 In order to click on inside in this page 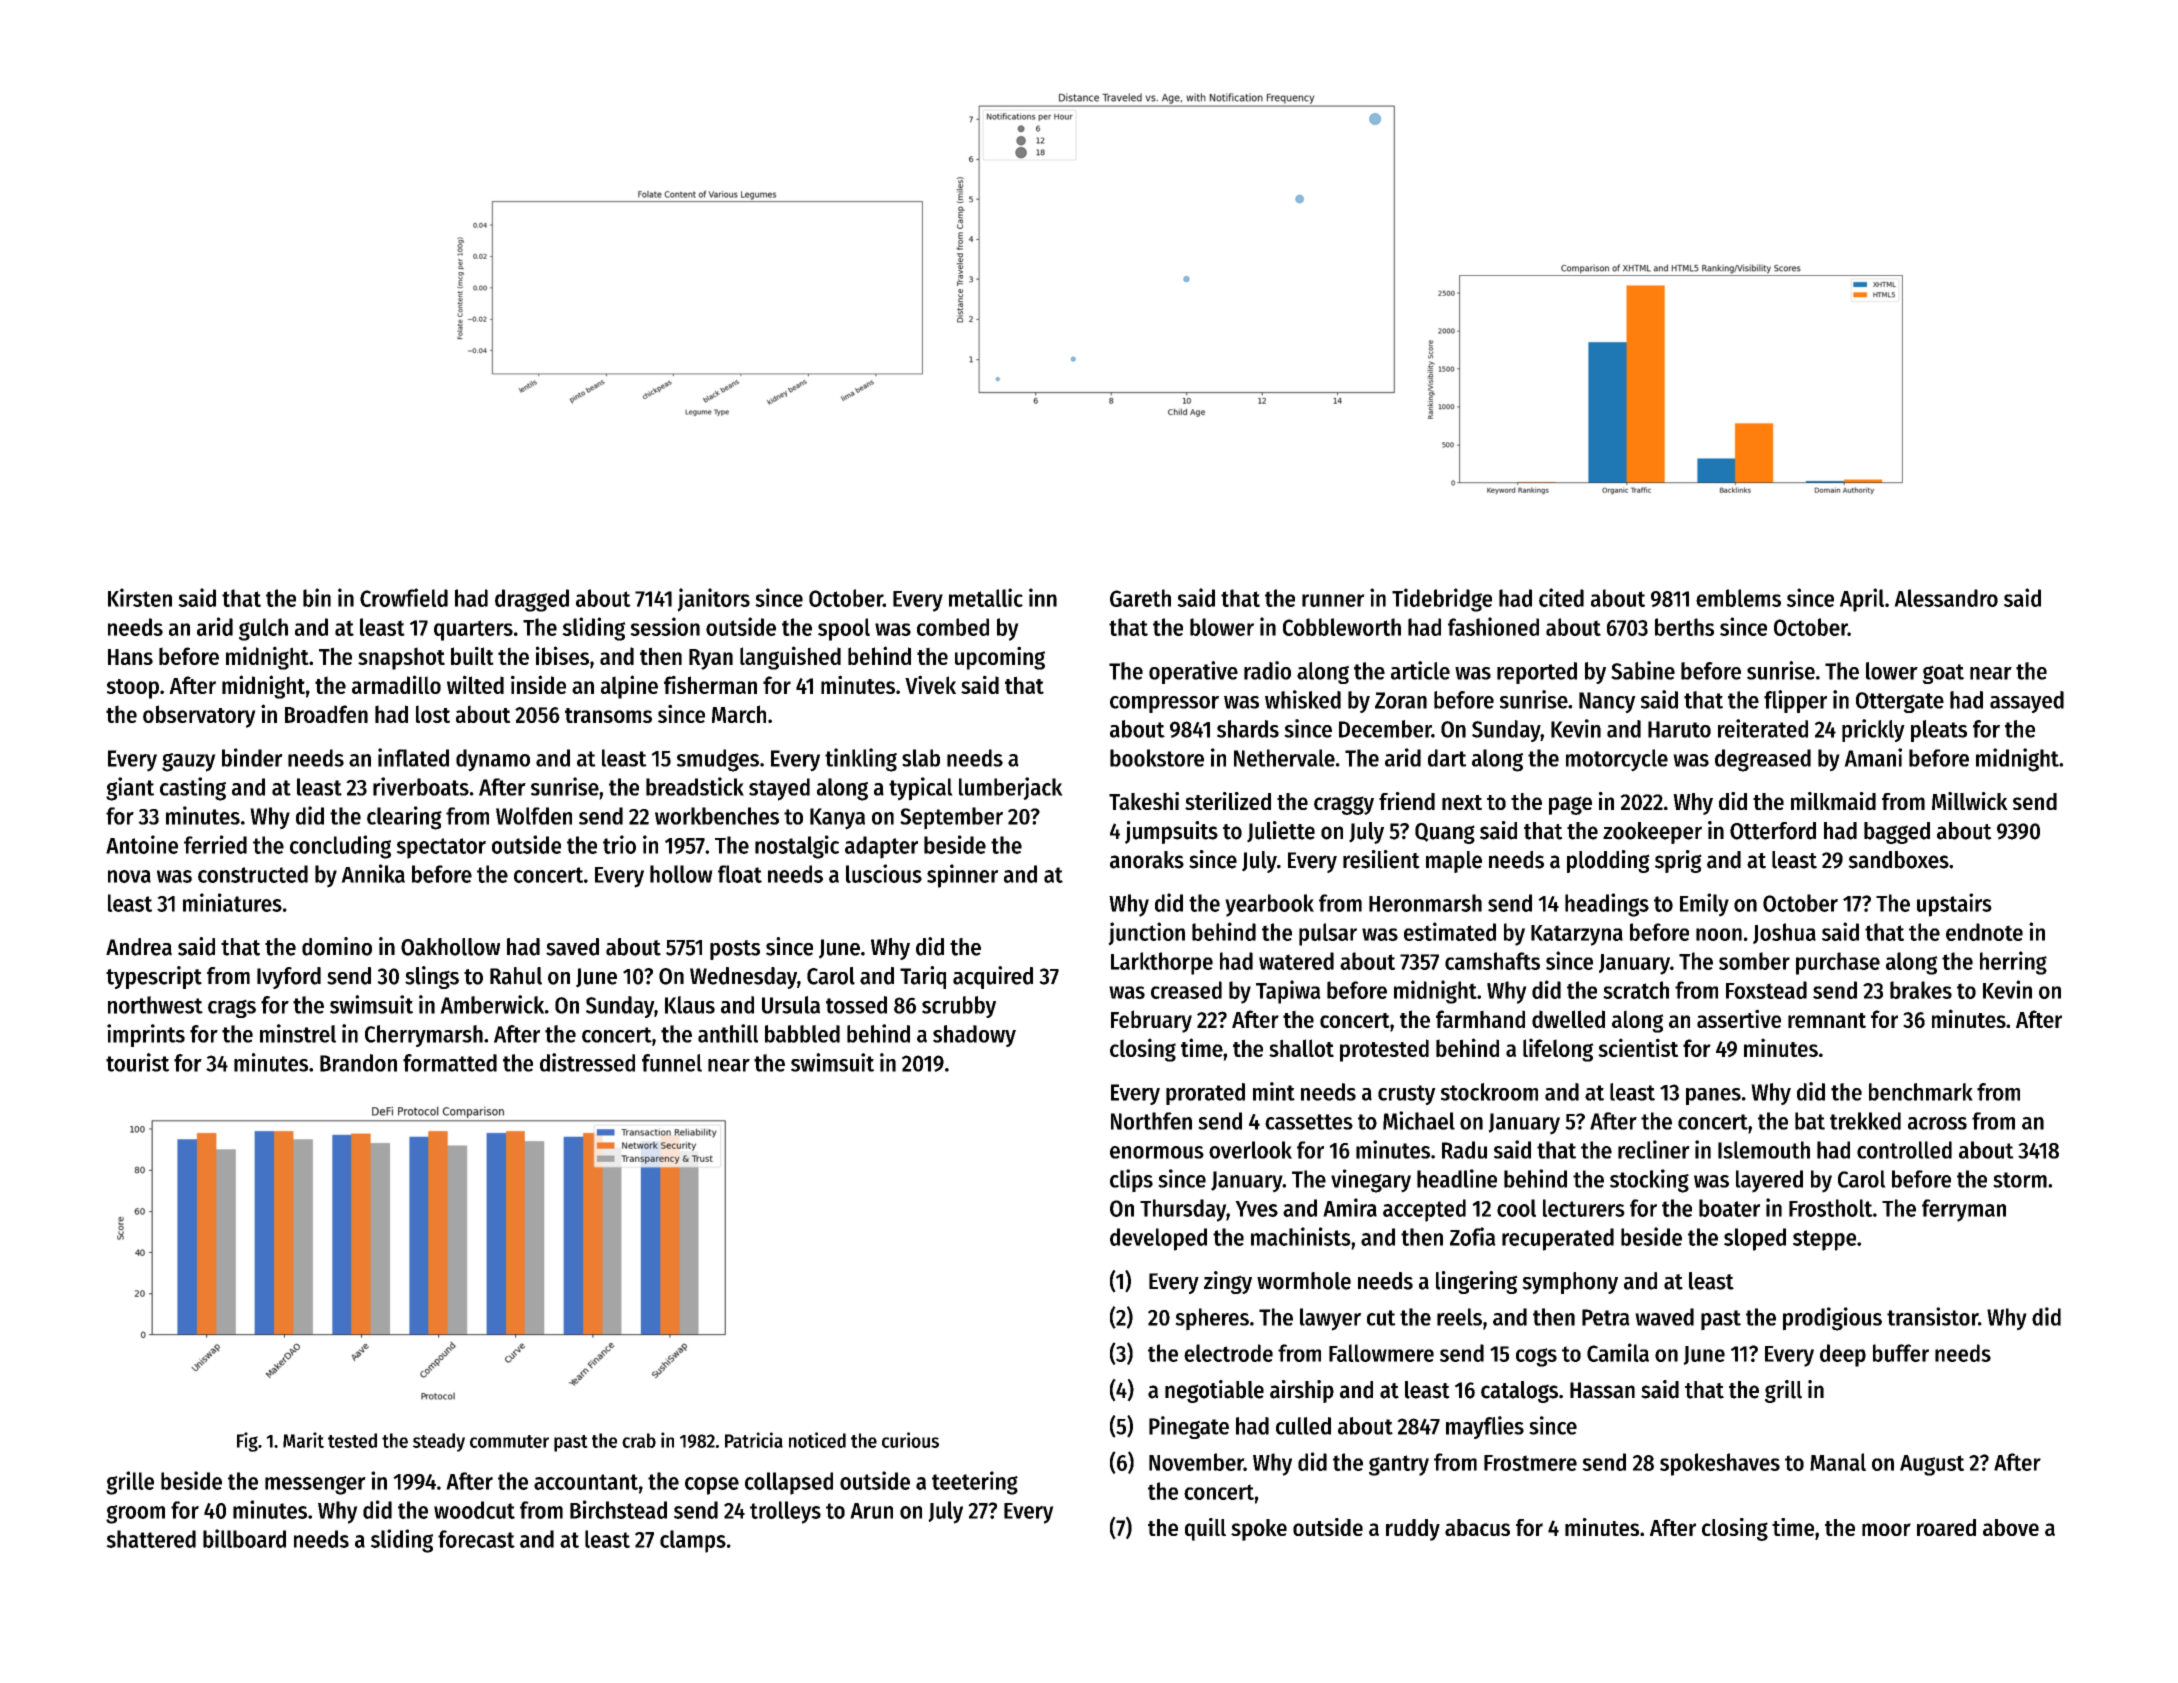, I will do `click(538, 684)`.
